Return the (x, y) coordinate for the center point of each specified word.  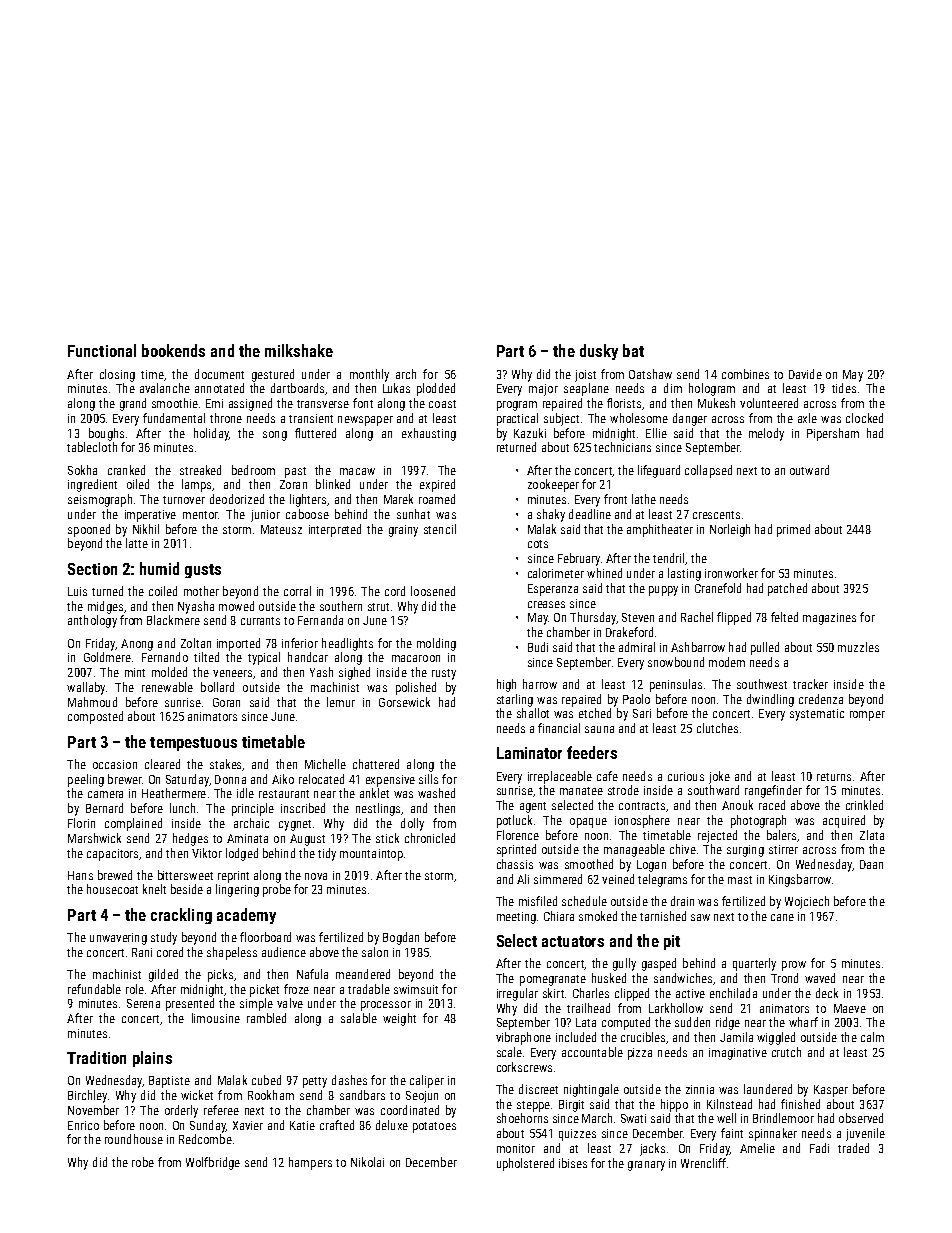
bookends (173, 350)
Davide (805, 374)
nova (316, 876)
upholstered (525, 1164)
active (690, 993)
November (93, 1110)
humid (159, 568)
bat (633, 350)
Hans (80, 875)
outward (809, 470)
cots (538, 544)
